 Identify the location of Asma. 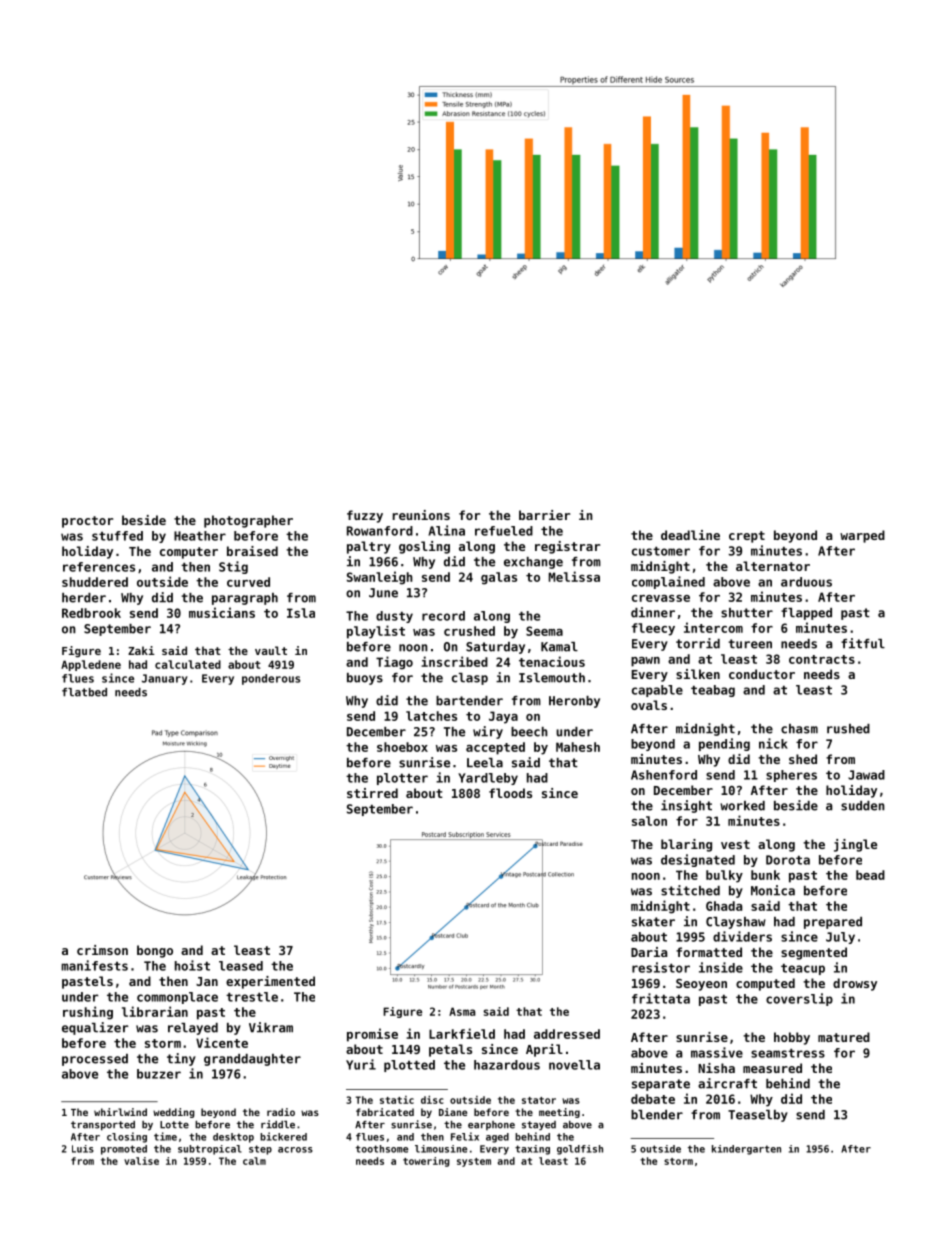
(462, 1011).
